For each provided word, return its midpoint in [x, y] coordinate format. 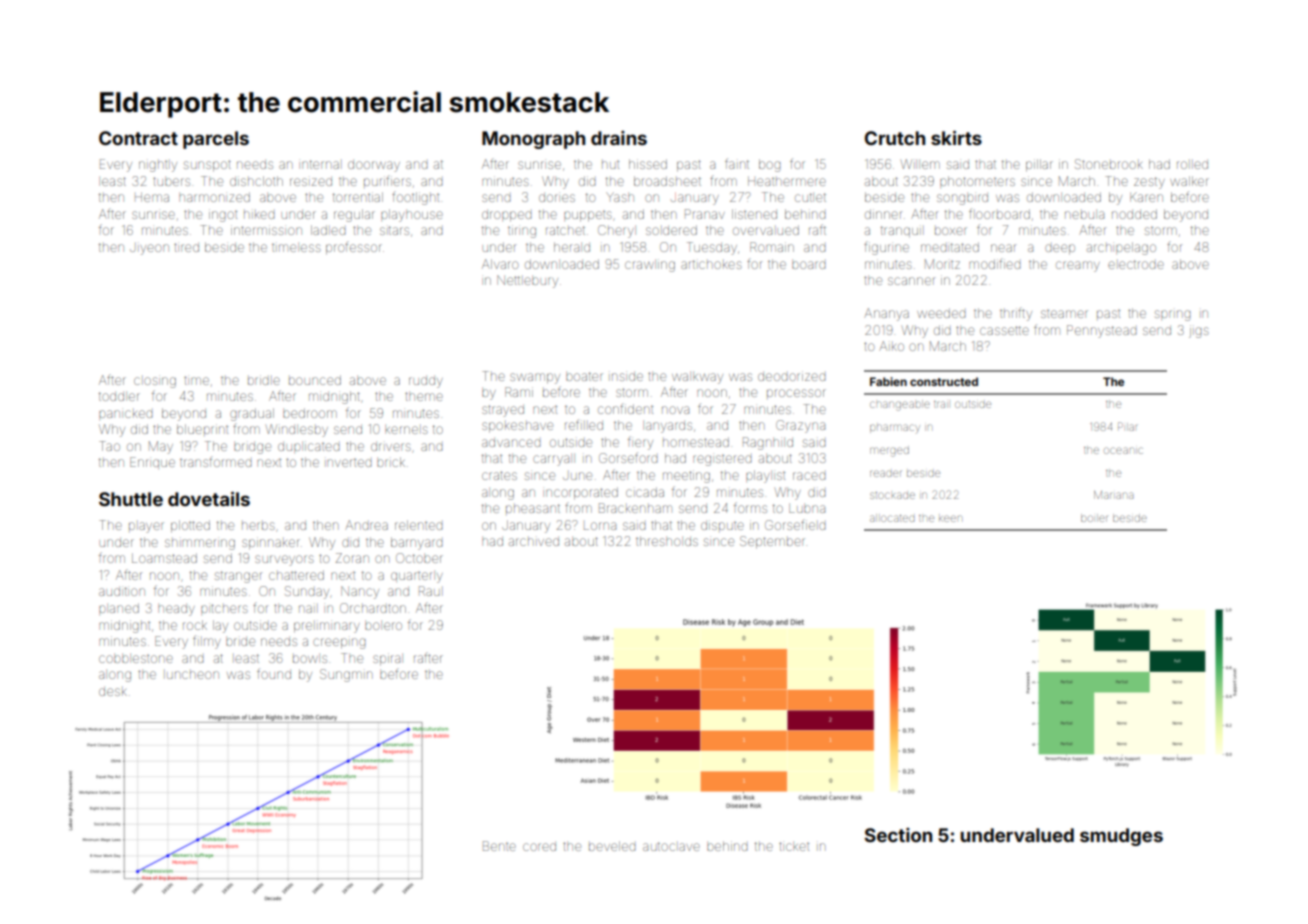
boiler [1094, 518]
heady [176, 610]
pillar [1039, 165]
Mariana [1114, 495]
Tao [109, 446]
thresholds [667, 541]
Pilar [1127, 426]
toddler [119, 396]
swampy [535, 378]
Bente [499, 846]
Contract [138, 138]
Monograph [533, 140]
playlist [765, 476]
